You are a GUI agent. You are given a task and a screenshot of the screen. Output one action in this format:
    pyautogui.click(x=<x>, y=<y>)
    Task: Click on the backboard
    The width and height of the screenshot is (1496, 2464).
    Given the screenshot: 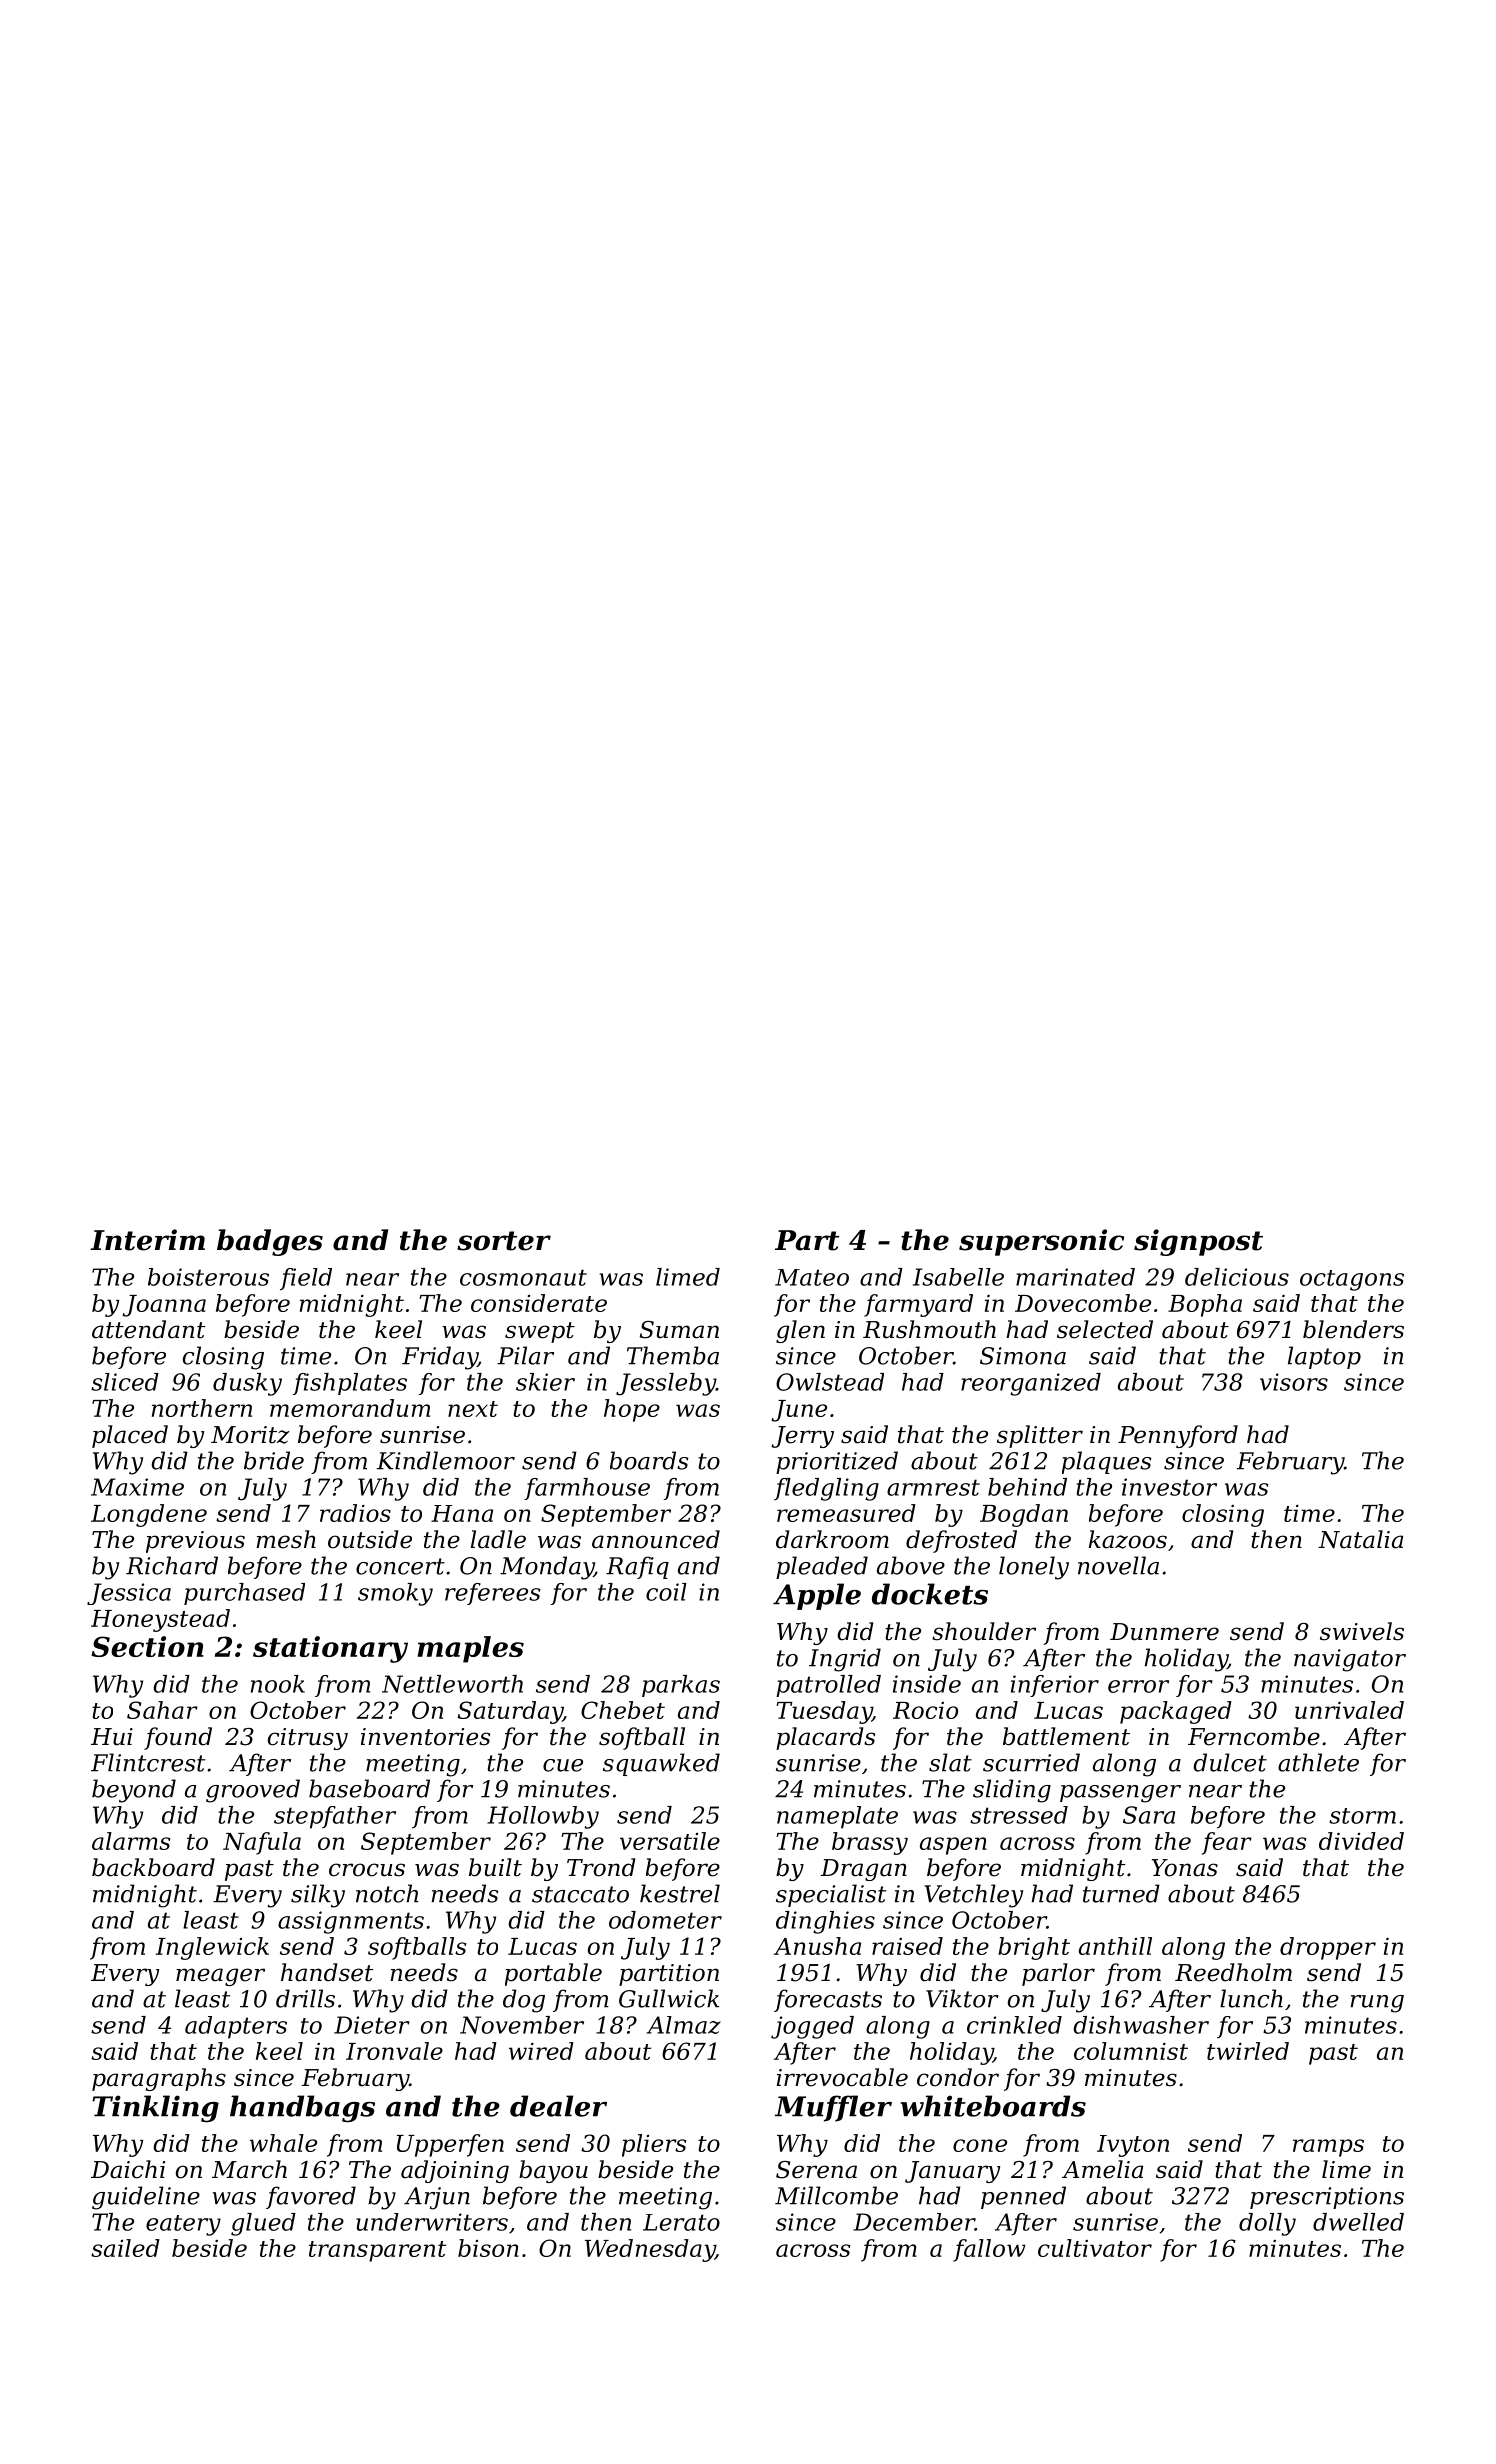 What is the action you would take?
    pyautogui.click(x=153, y=1867)
